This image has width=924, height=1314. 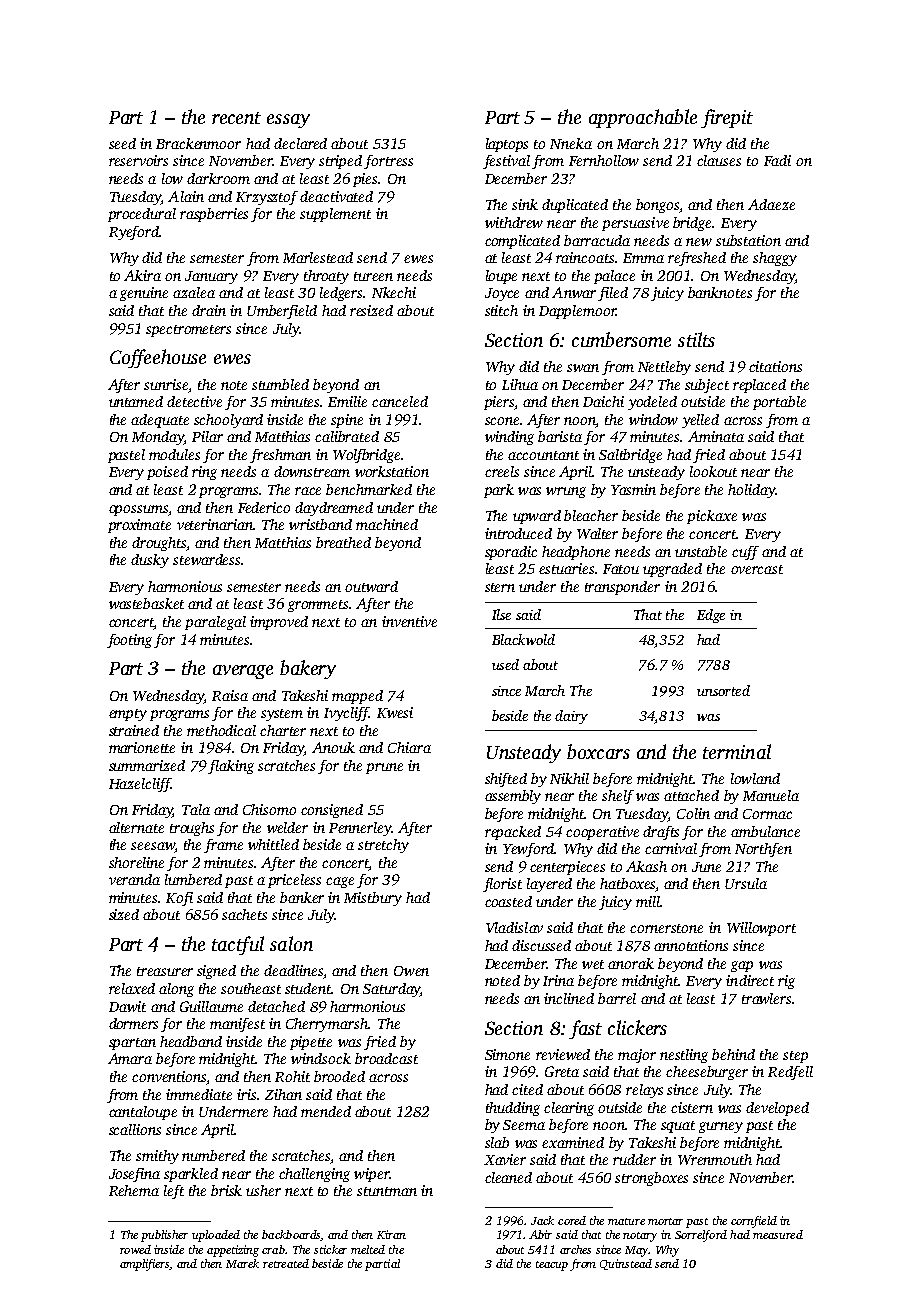 What do you see at coordinates (637, 1027) in the image?
I see `clickers` at bounding box center [637, 1027].
